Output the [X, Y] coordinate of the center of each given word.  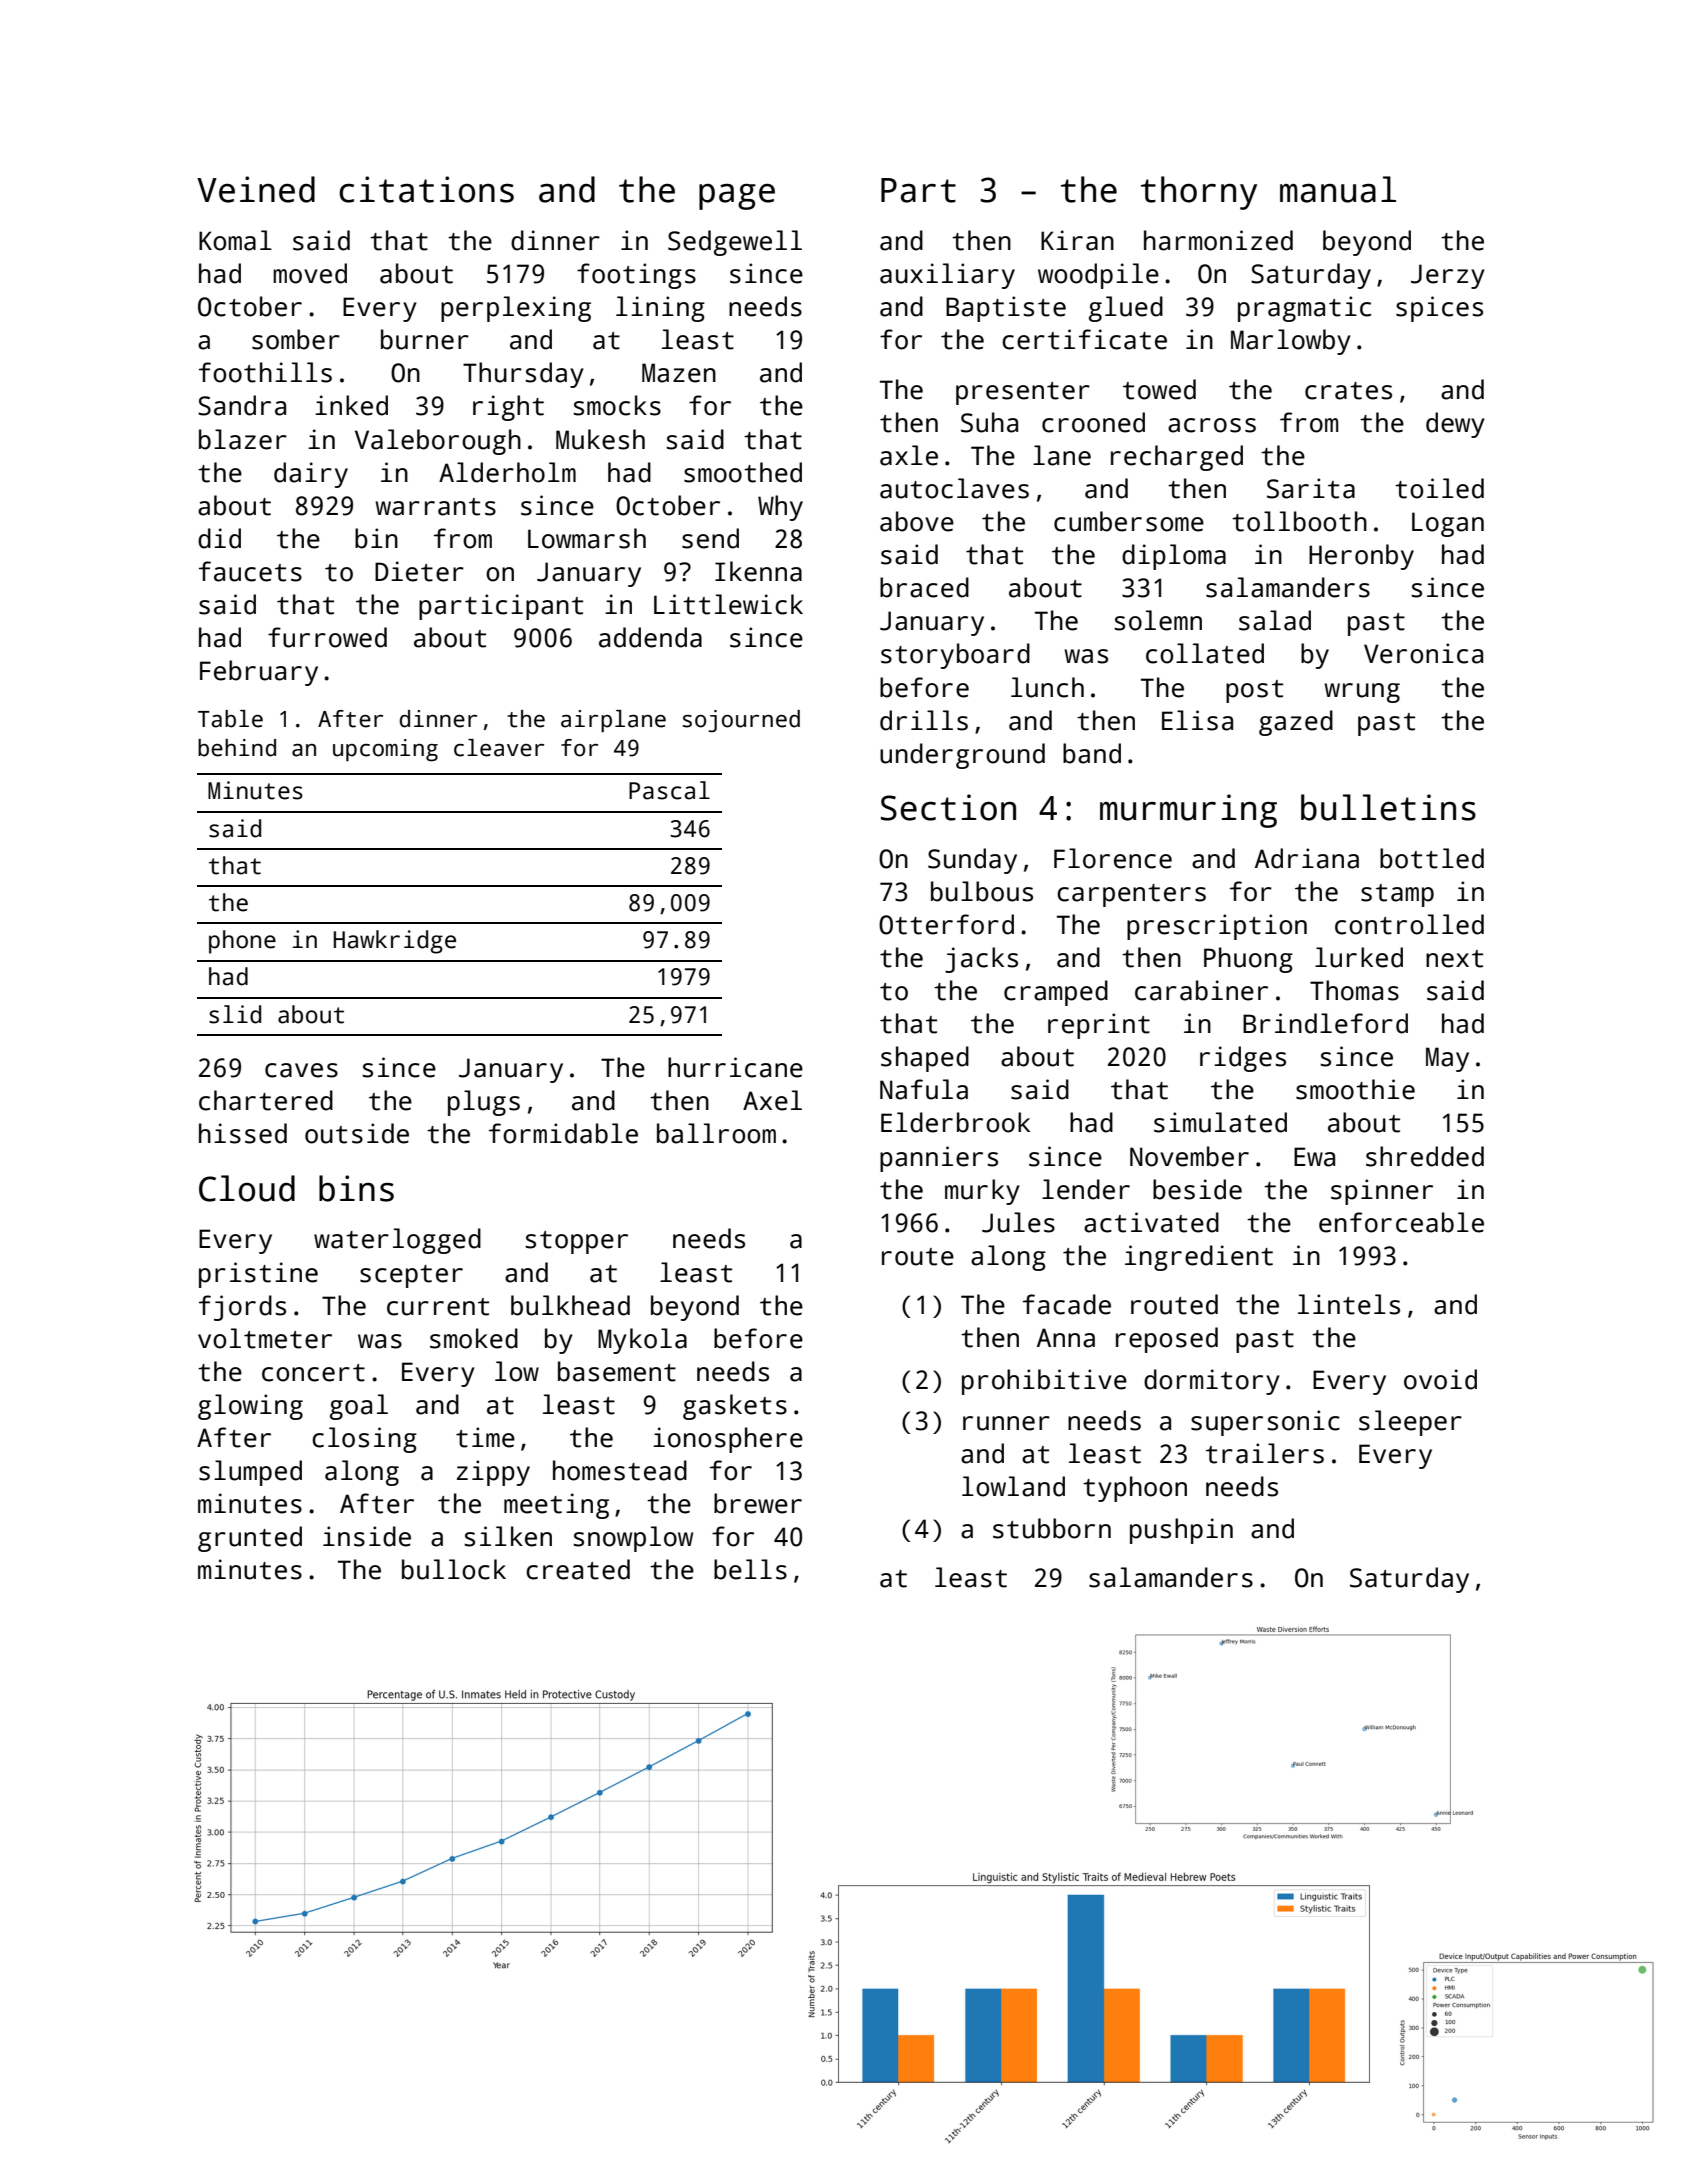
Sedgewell [735, 243]
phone [242, 942]
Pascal [669, 790]
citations [426, 189]
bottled [1432, 858]
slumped [250, 1473]
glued [1126, 309]
